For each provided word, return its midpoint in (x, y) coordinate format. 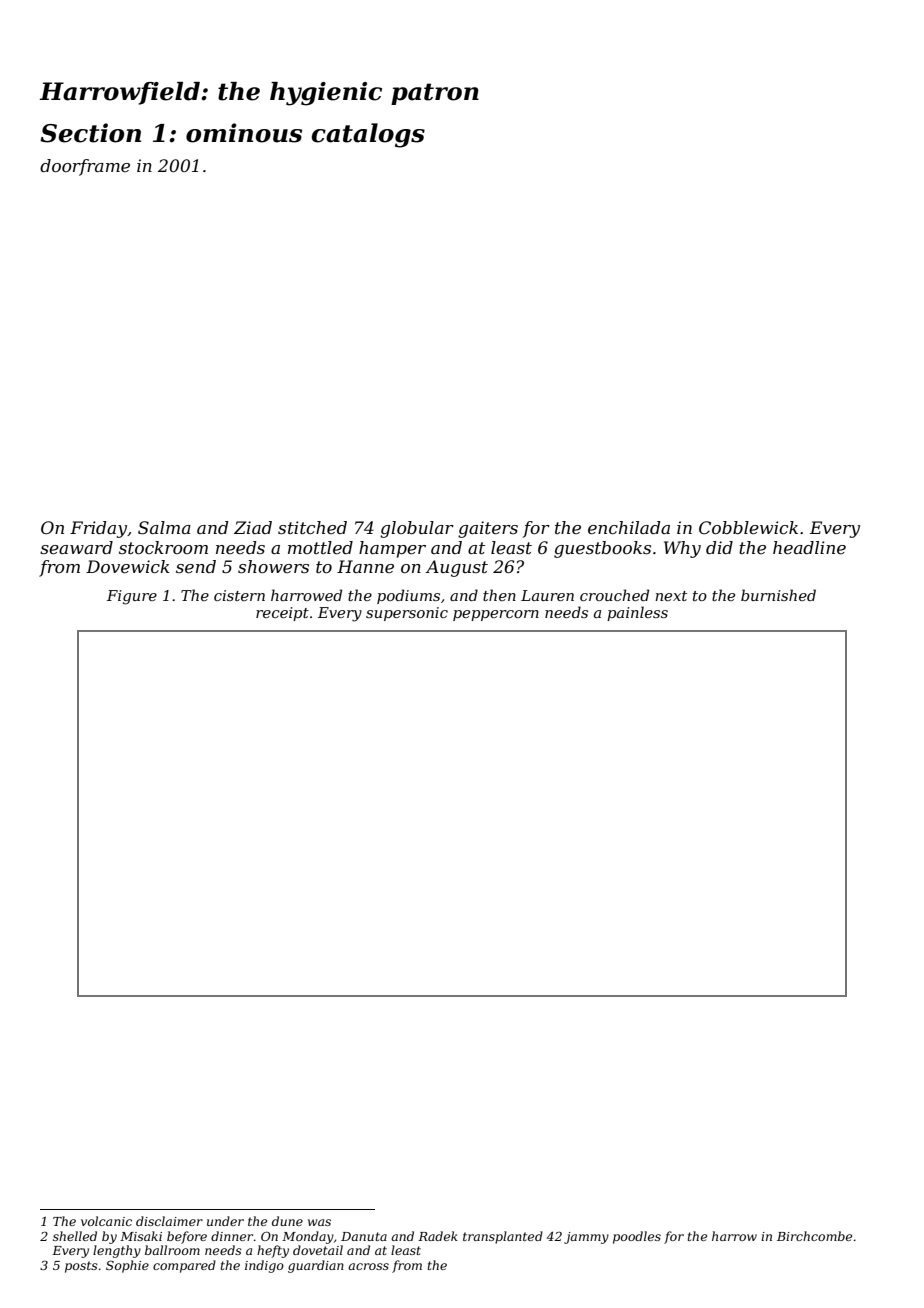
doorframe (85, 167)
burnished (778, 595)
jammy (586, 1238)
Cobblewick (748, 527)
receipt (282, 614)
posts (81, 1267)
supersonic (407, 614)
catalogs (368, 135)
